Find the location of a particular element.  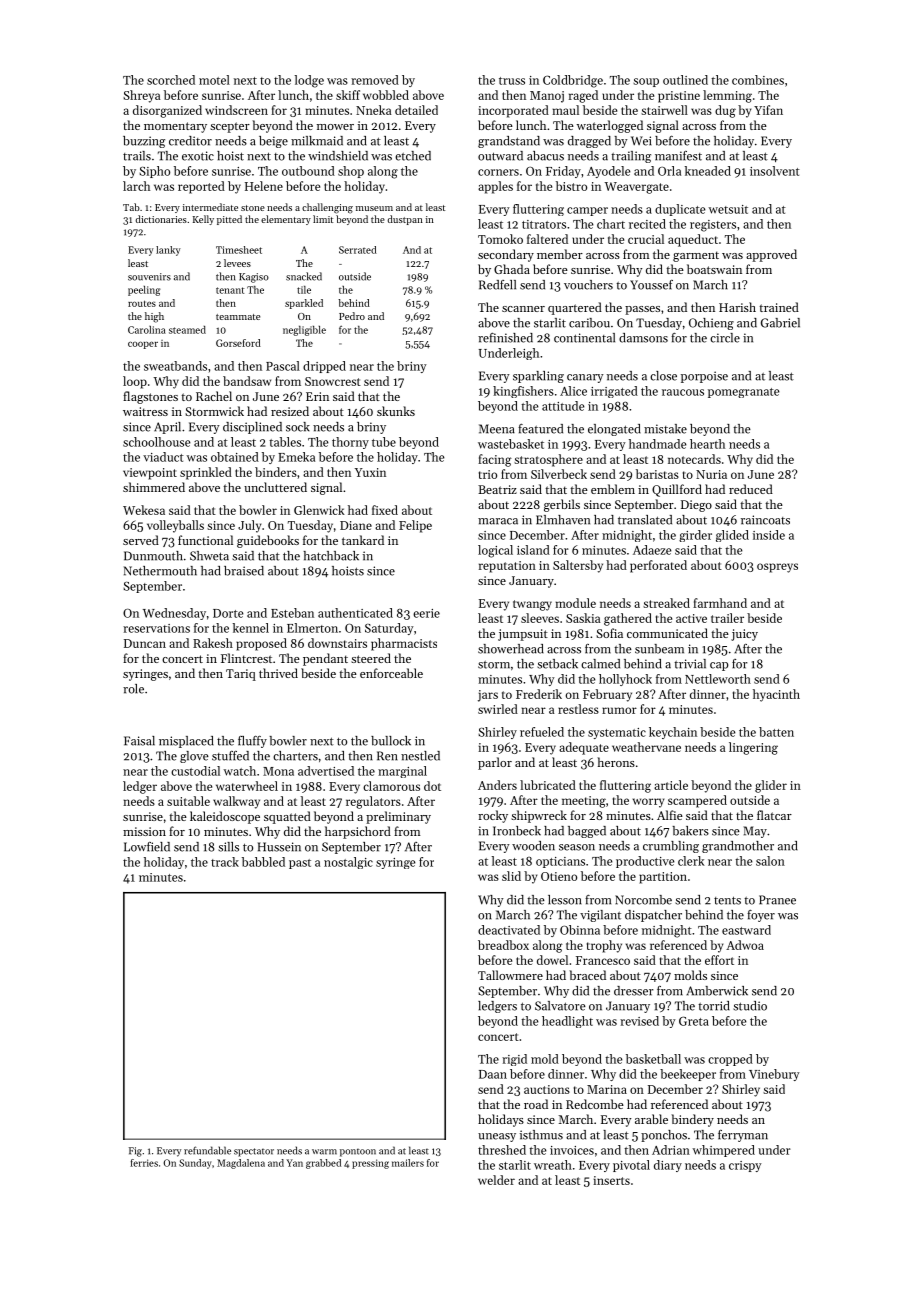

eerie is located at coordinates (426, 613).
